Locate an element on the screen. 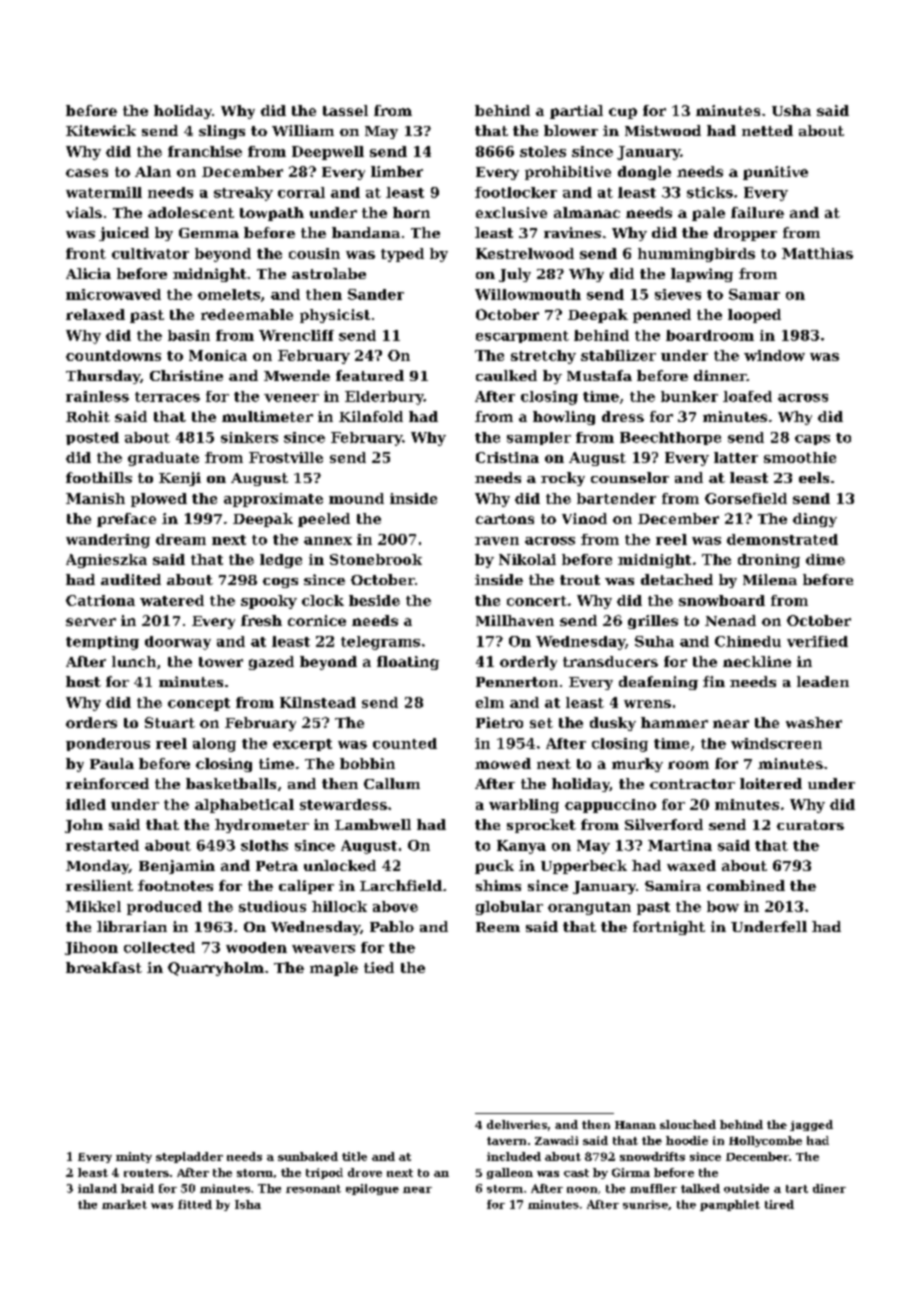 The width and height of the screenshot is (924, 1308). limber is located at coordinates (397, 171).
